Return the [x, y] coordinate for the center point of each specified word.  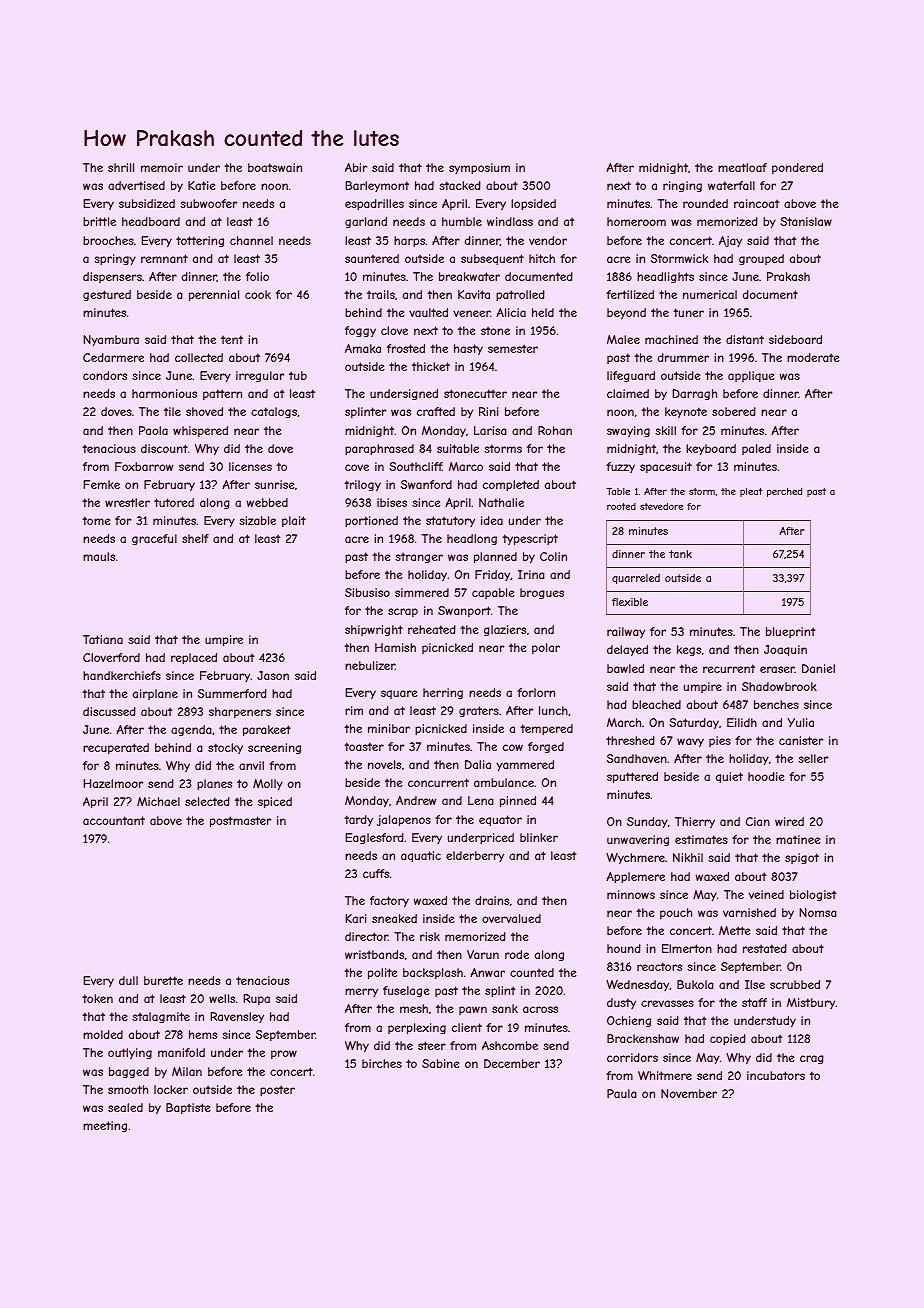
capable [493, 593]
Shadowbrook [779, 686]
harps [409, 242]
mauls [99, 556]
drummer [683, 357]
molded [103, 1034]
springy [115, 260]
